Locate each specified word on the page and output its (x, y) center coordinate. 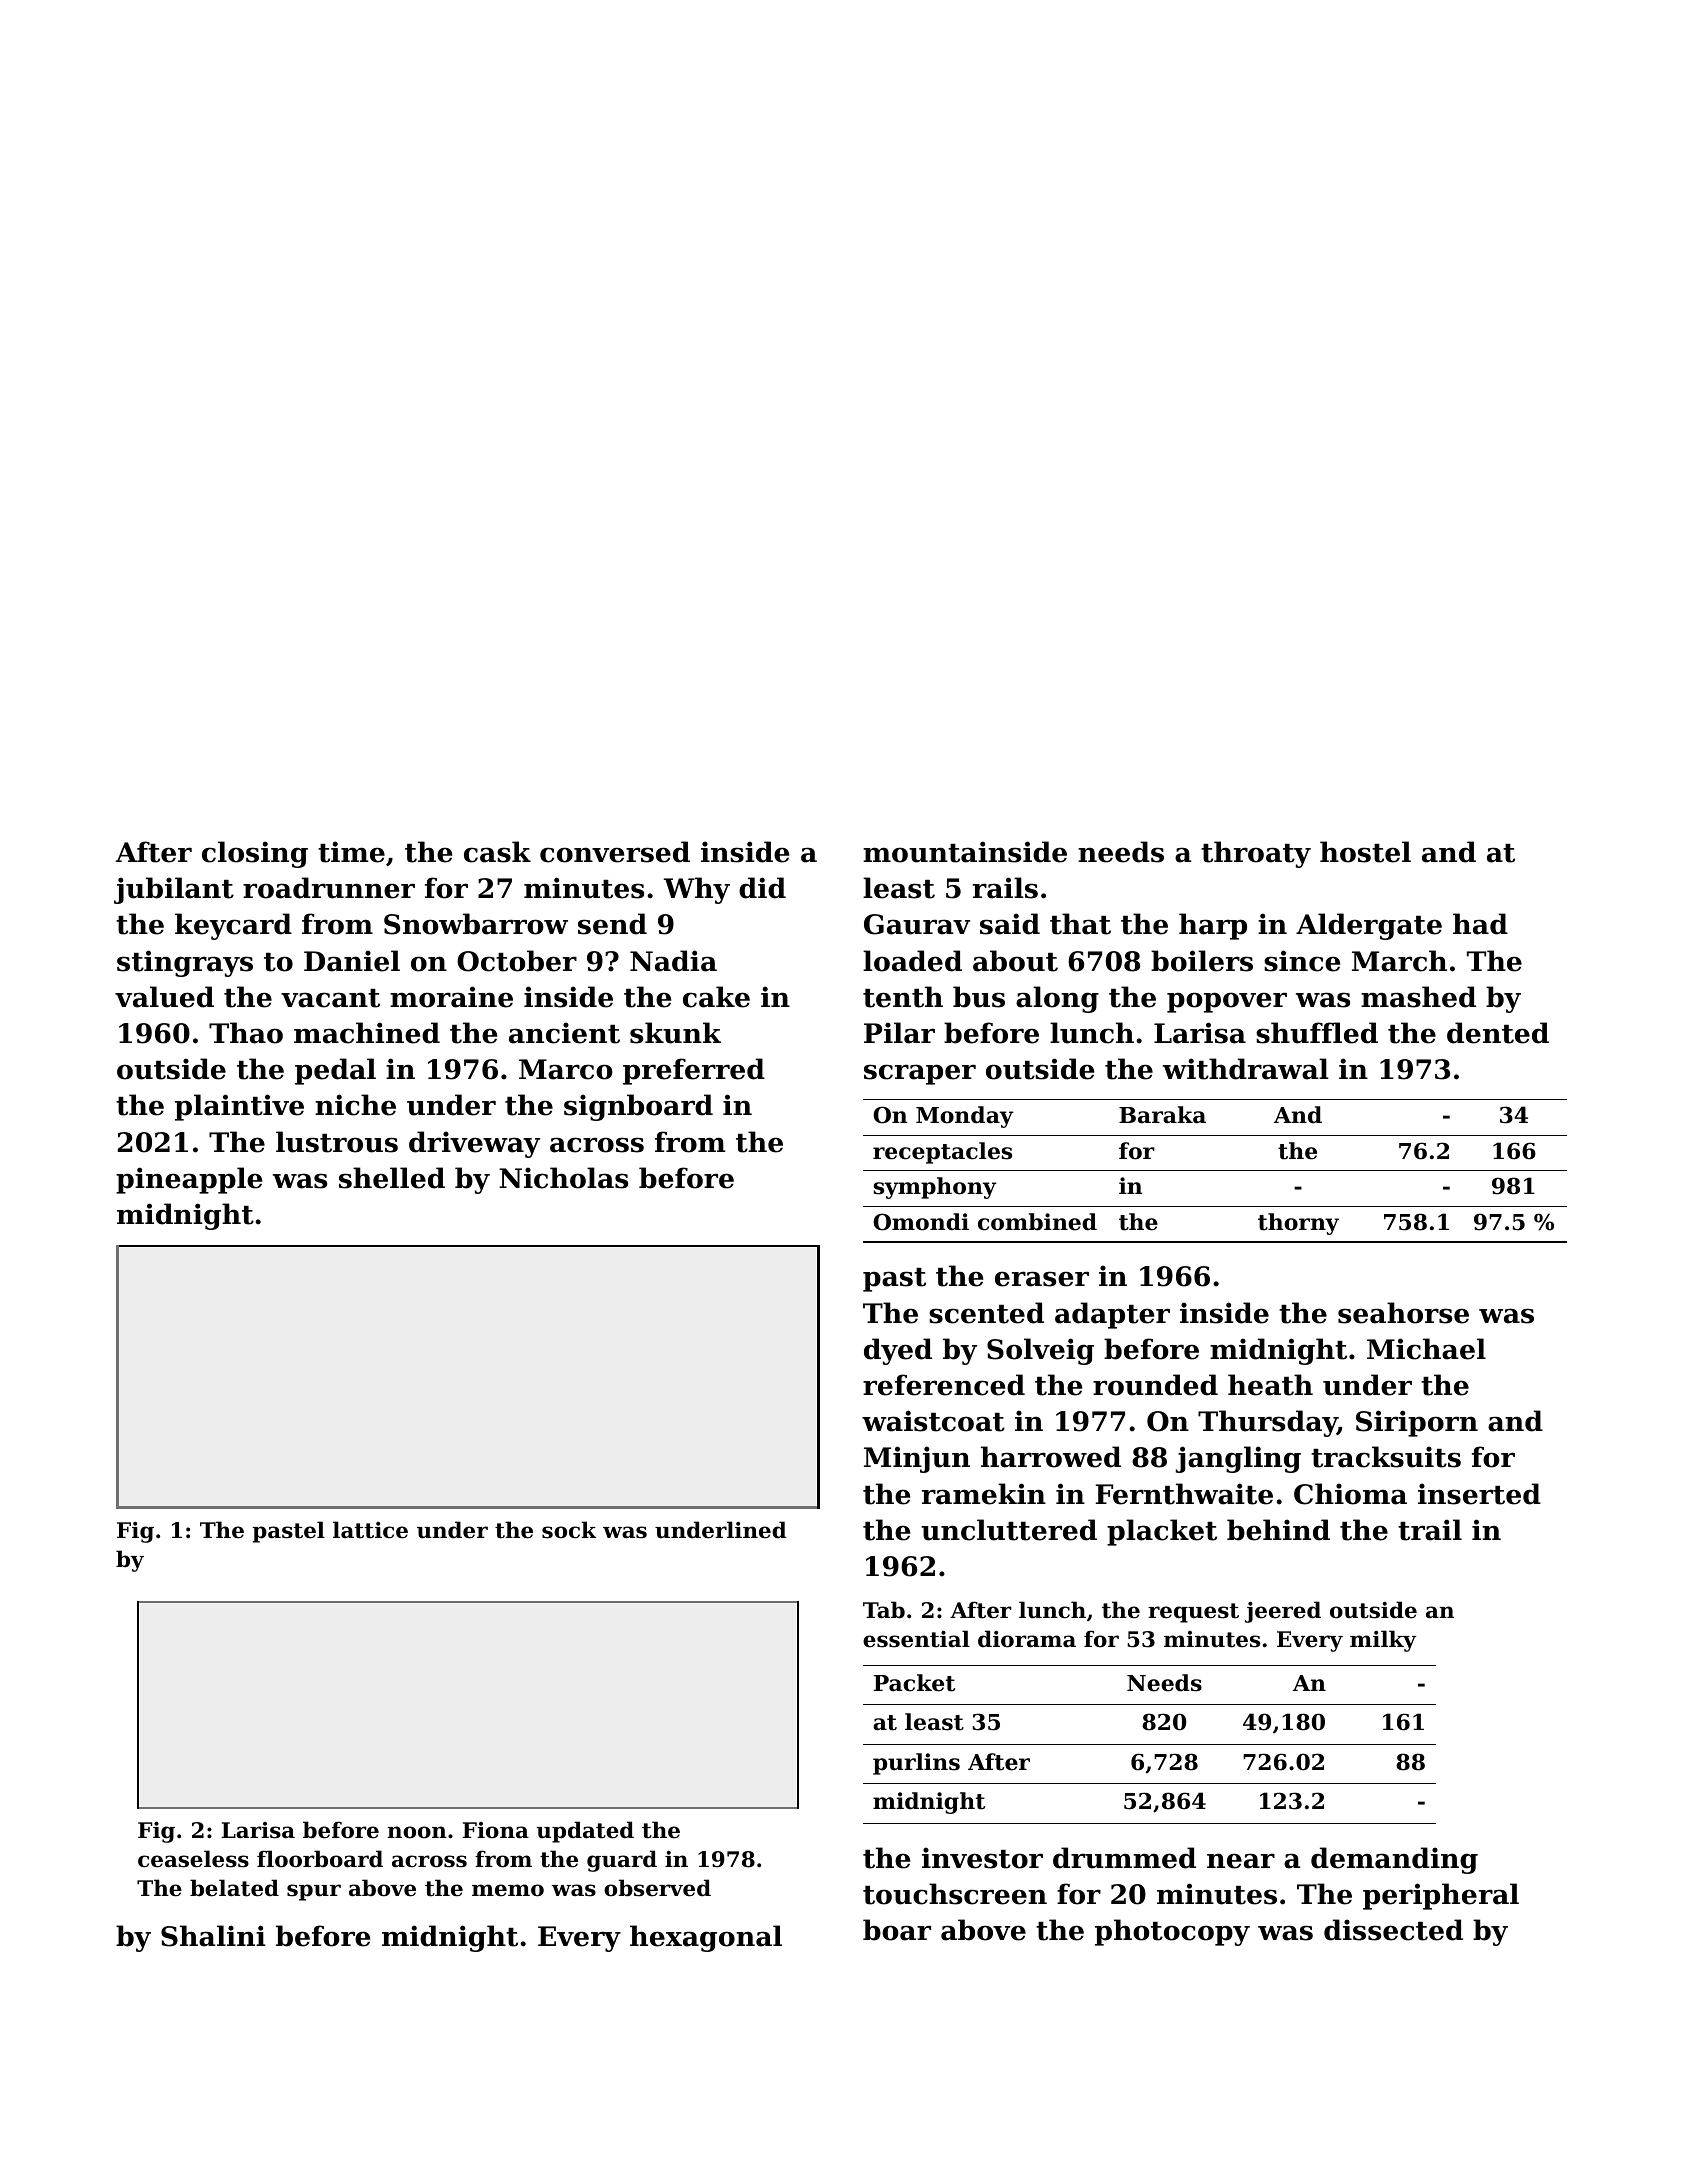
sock (569, 1530)
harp (1213, 926)
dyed (898, 1351)
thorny (1298, 1224)
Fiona (495, 1830)
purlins (916, 1764)
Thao (246, 1033)
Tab (884, 1610)
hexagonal (706, 1938)
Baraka (1162, 1115)
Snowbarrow (476, 924)
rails (1005, 888)
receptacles (942, 1153)
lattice (370, 1530)
